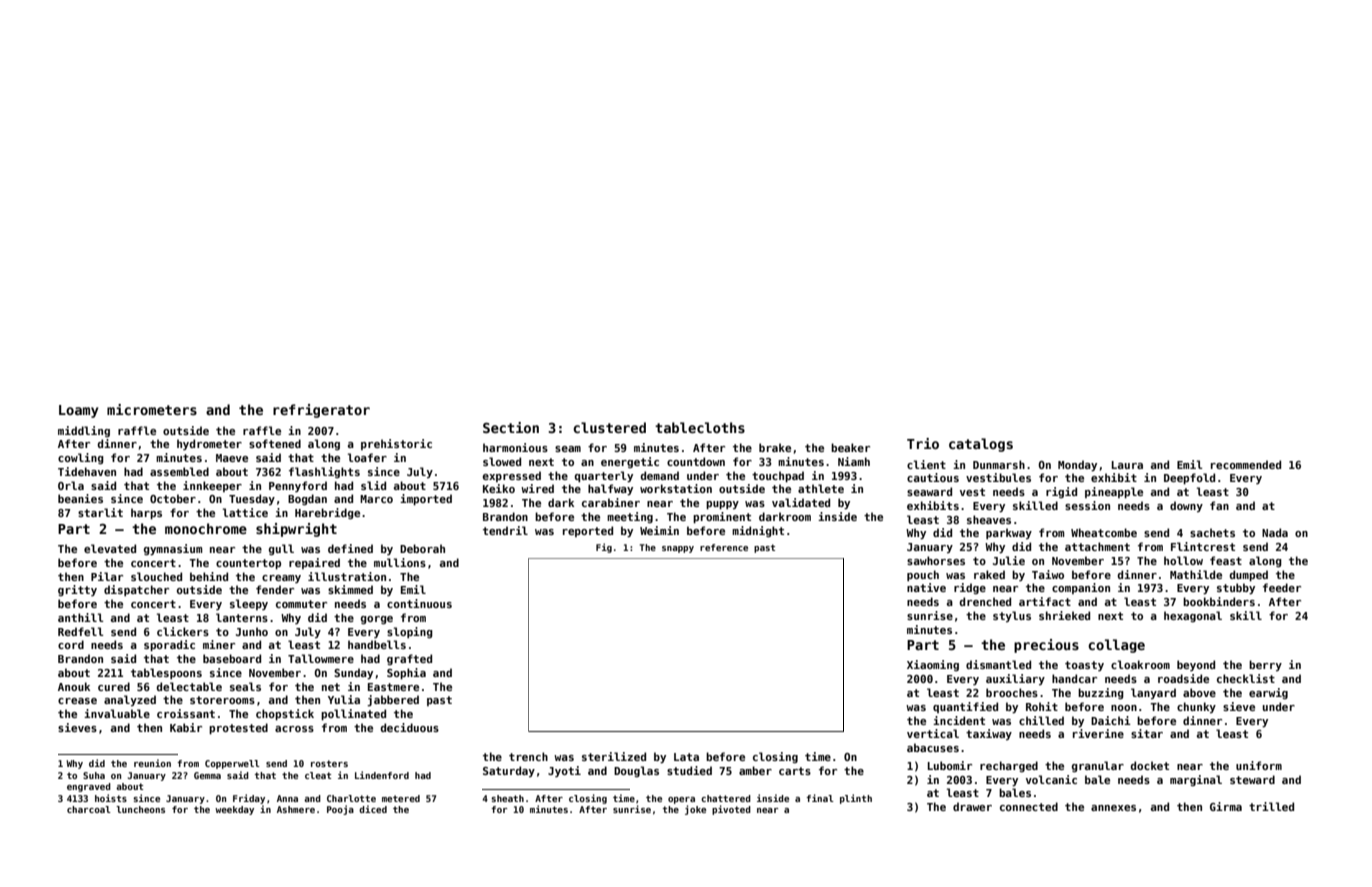 Image resolution: width=1372 pixels, height=887 pixels. What do you see at coordinates (724, 547) in the image?
I see `reference` at bounding box center [724, 547].
